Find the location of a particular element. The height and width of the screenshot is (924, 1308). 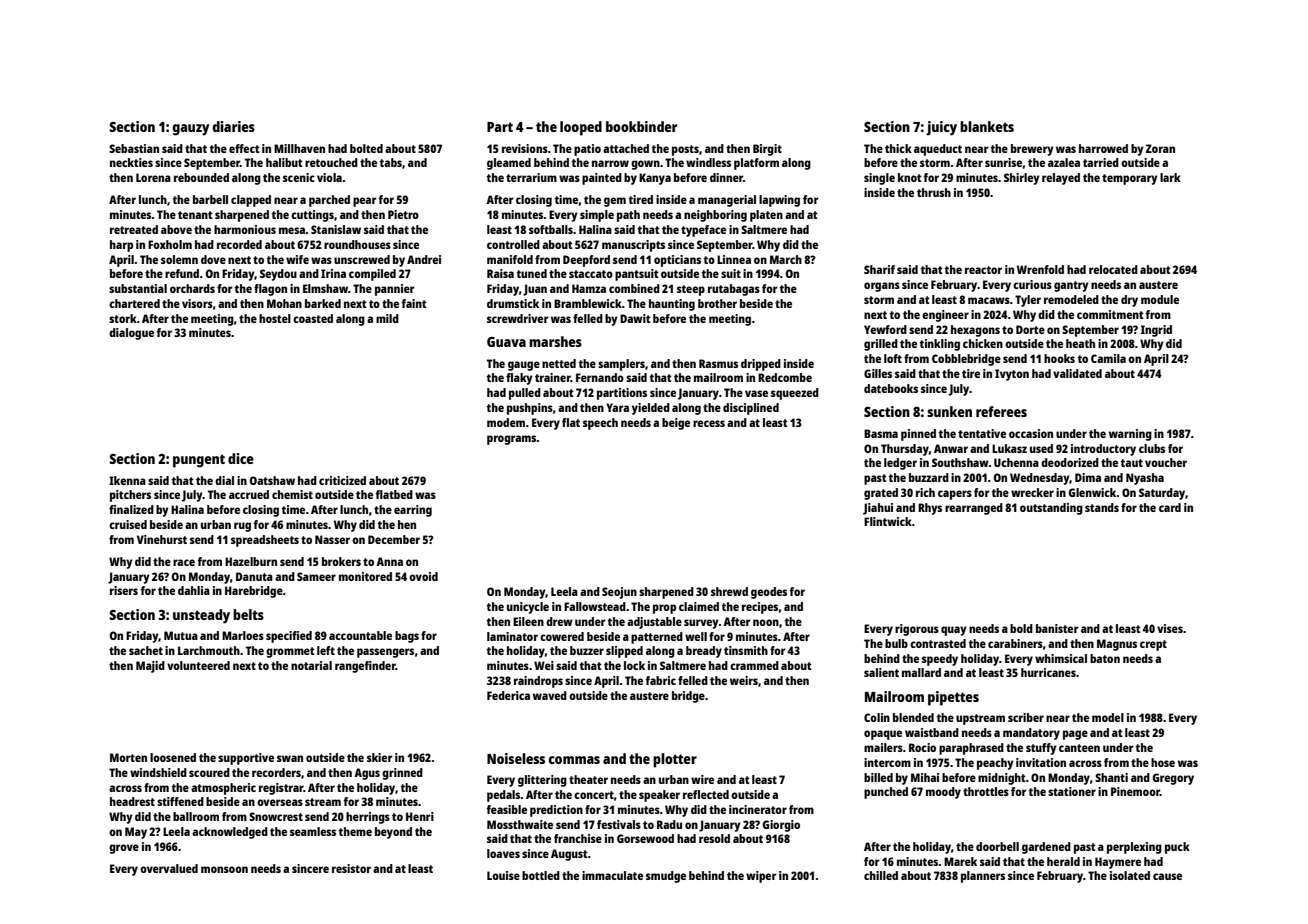

contrasted is located at coordinates (938, 643).
